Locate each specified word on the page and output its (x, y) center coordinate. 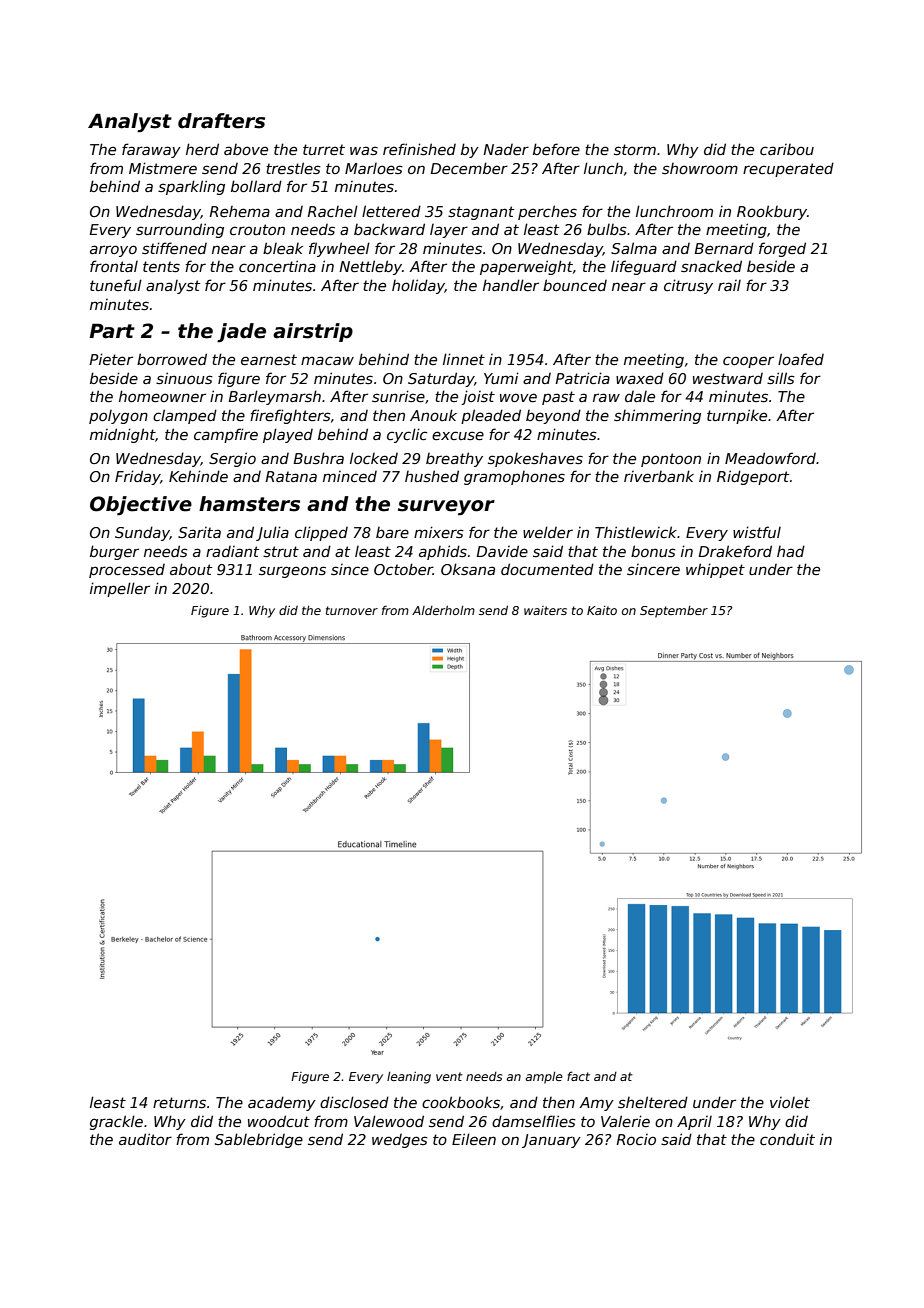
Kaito (602, 610)
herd (202, 149)
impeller (120, 589)
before (556, 149)
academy (282, 1103)
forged (782, 249)
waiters (545, 610)
